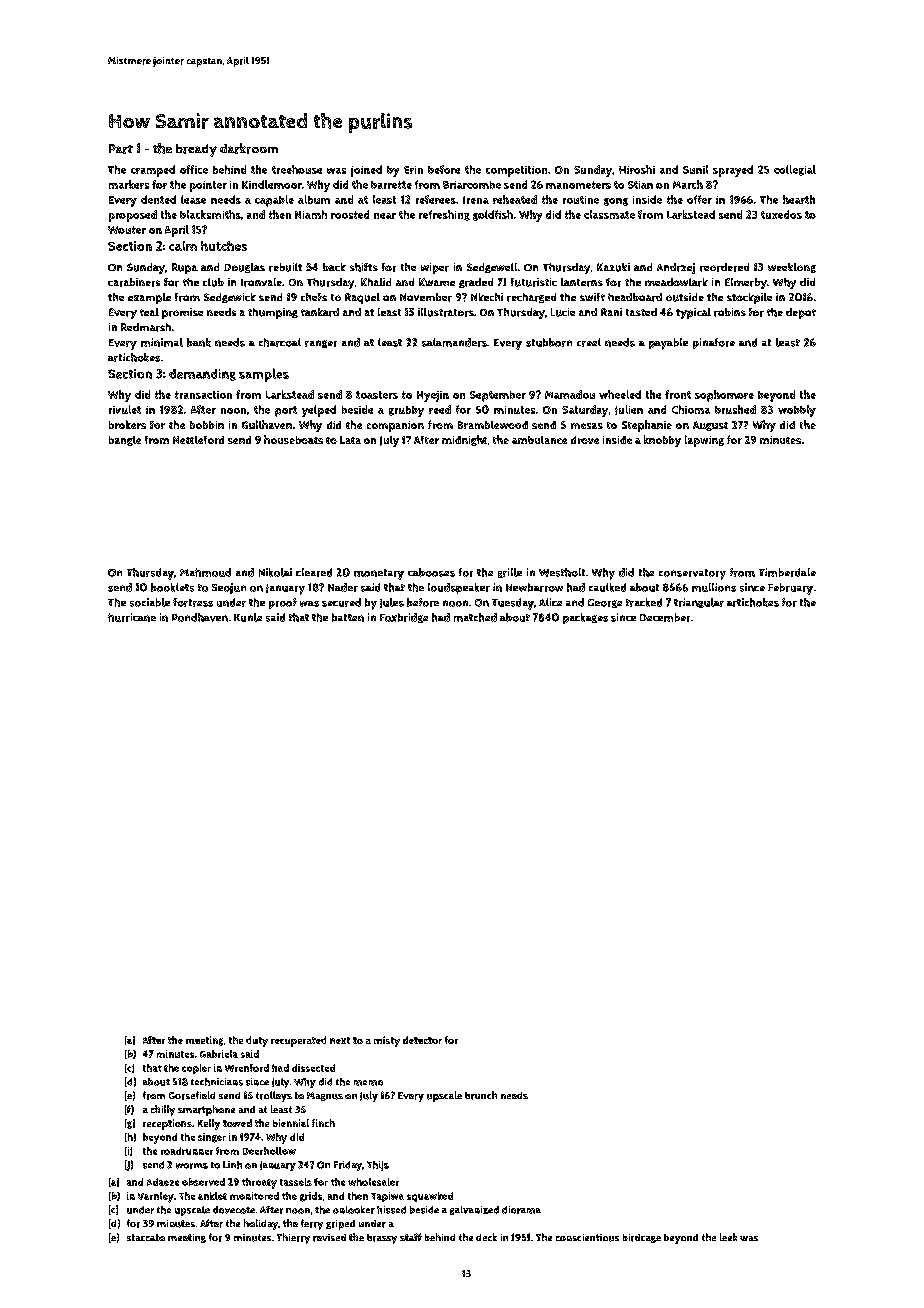 This screenshot has height=1308, width=924. What do you see at coordinates (728, 1237) in the screenshot?
I see `leek` at bounding box center [728, 1237].
